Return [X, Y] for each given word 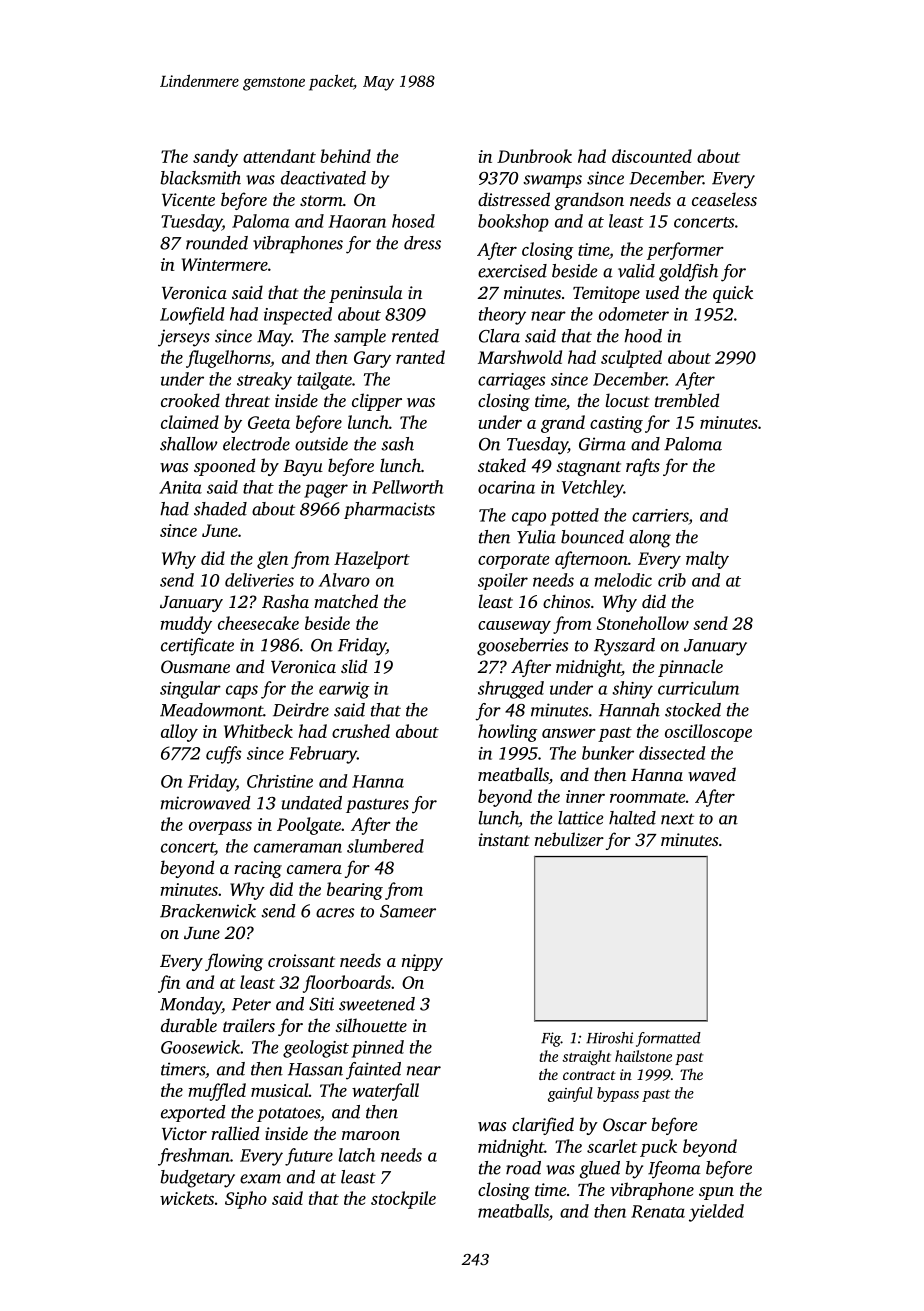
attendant [279, 156]
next [677, 819]
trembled [687, 400]
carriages [511, 381]
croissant [301, 960]
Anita [180, 487]
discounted [652, 156]
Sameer [408, 911]
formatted [668, 1039]
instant [504, 839]
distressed [514, 199]
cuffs [223, 755]
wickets [187, 1198]
